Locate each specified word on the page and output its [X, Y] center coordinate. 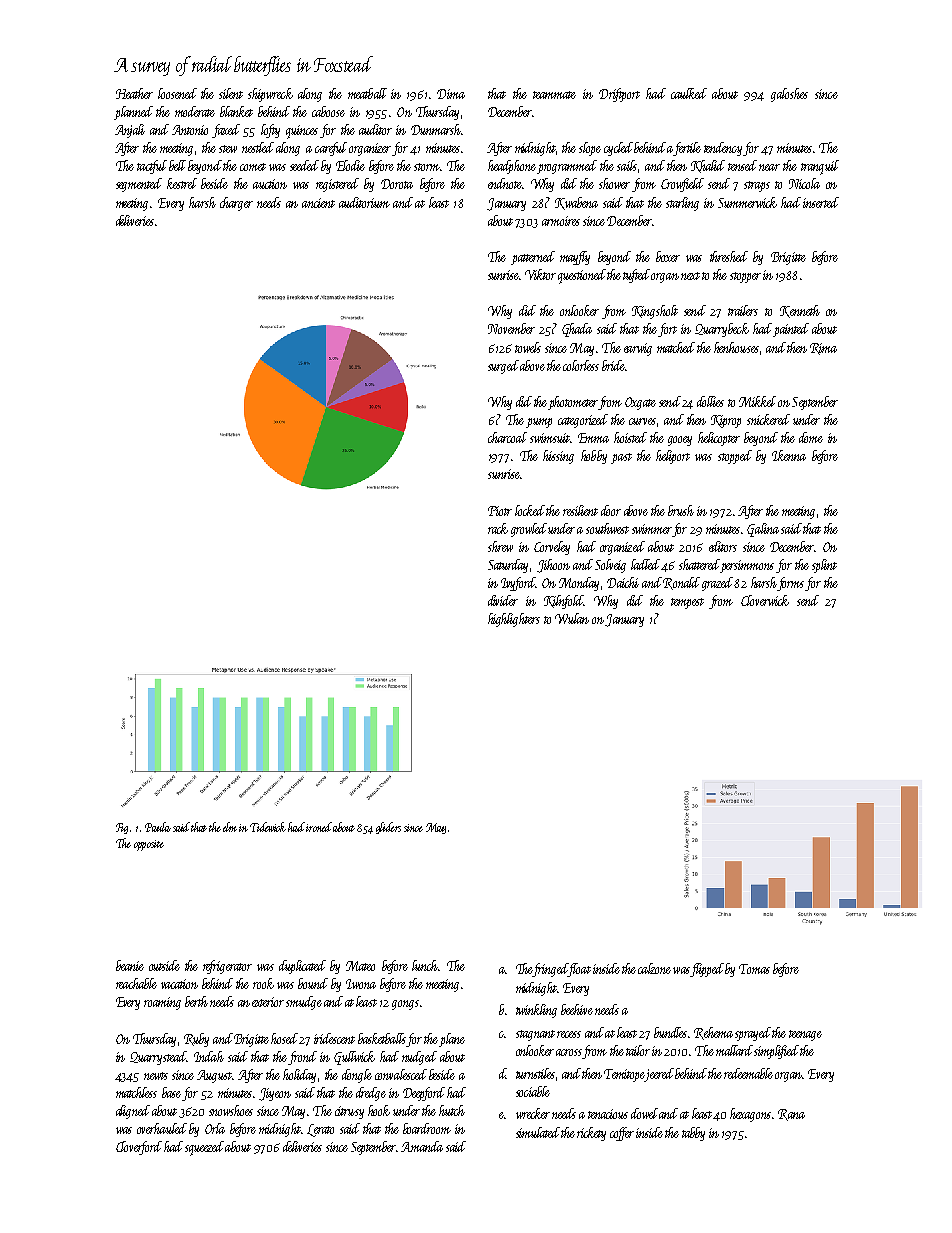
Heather [134, 93]
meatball [367, 93]
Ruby [196, 1040]
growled [529, 530]
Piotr [500, 511]
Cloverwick [765, 600]
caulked [689, 93]
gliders [388, 828]
